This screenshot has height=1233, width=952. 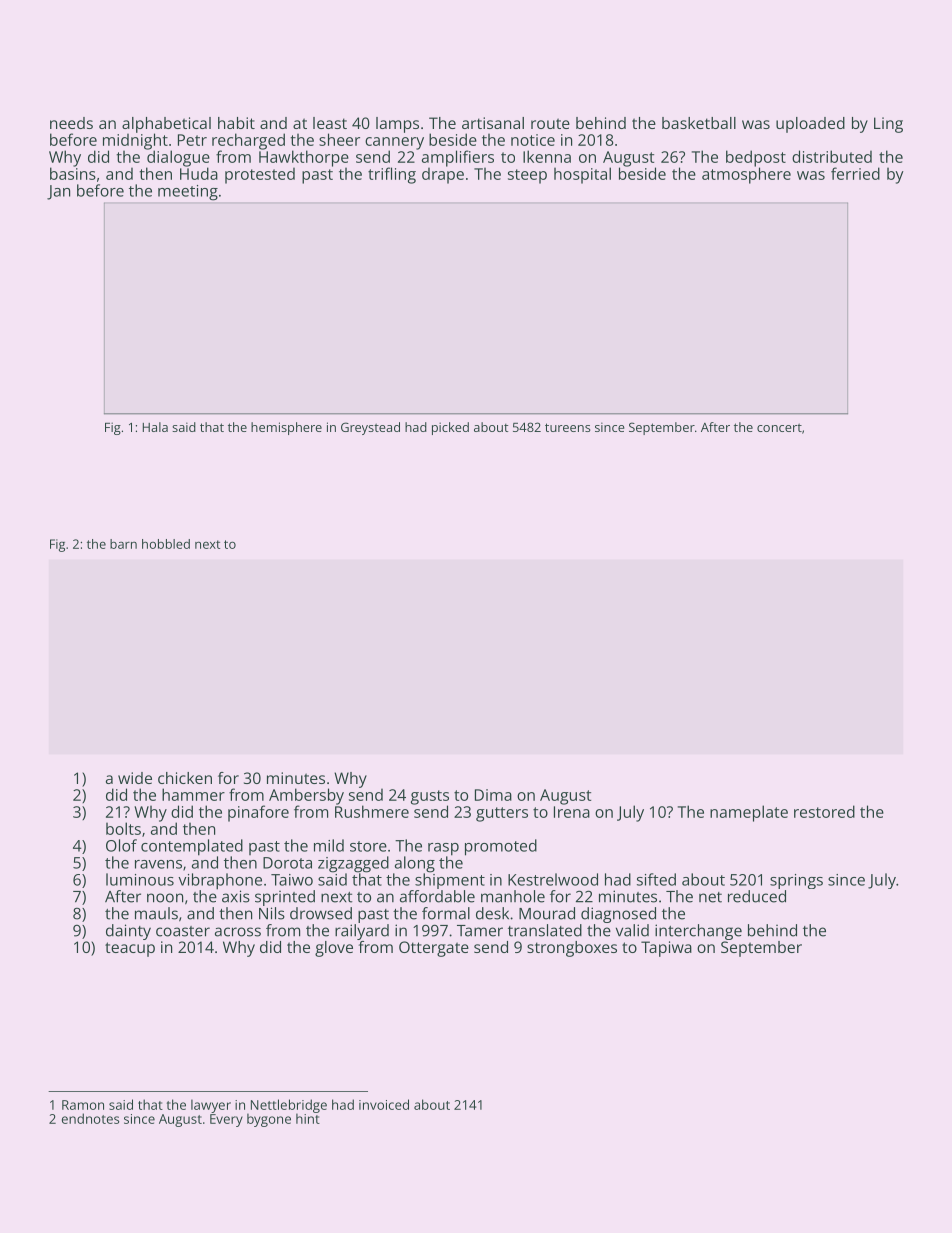 I want to click on Hala, so click(x=155, y=427).
